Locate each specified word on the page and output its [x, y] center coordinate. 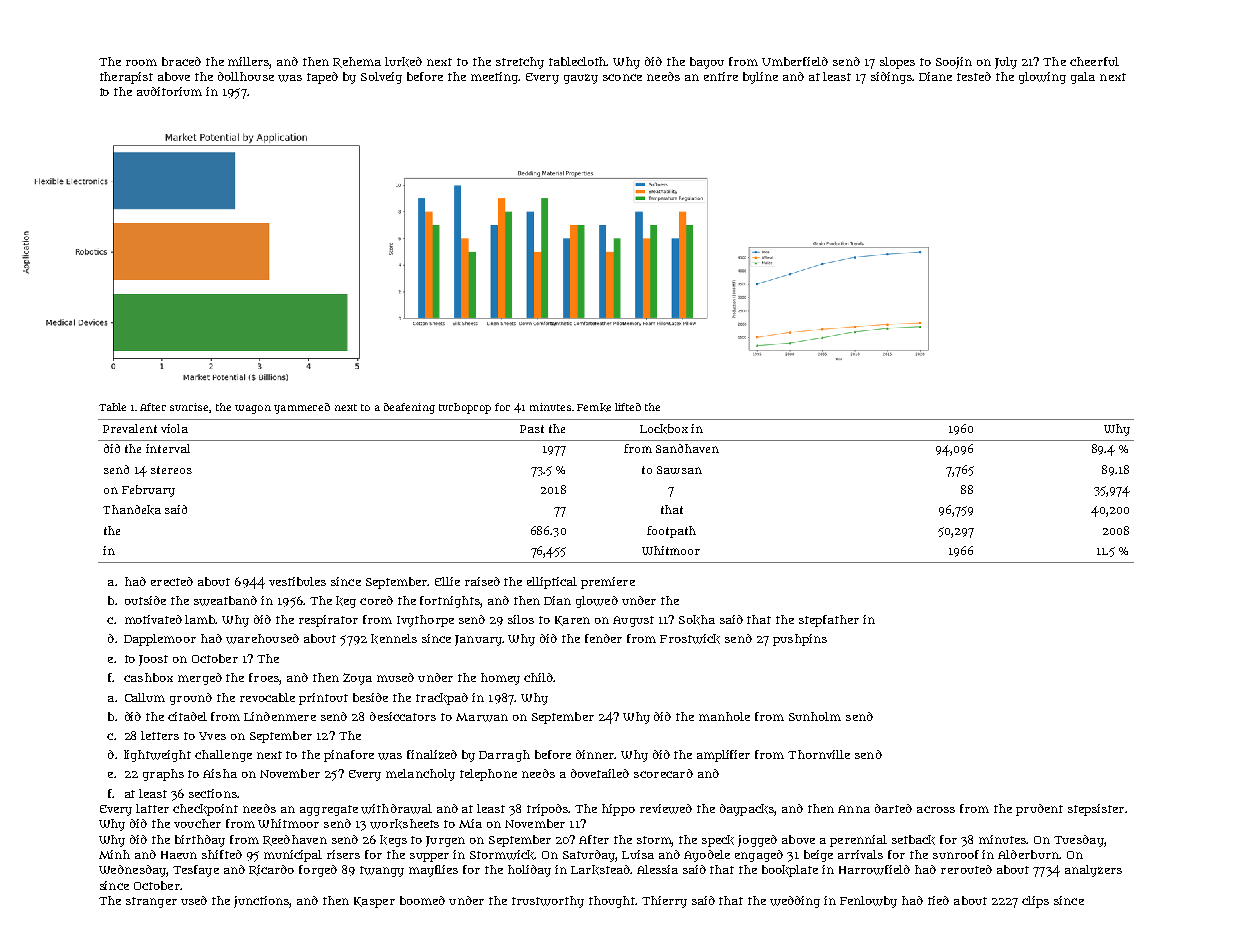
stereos [171, 470]
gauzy [581, 79]
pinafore [349, 756]
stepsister [1096, 810]
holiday [529, 871]
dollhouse [246, 76]
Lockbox [664, 429]
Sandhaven [687, 448]
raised [482, 581]
